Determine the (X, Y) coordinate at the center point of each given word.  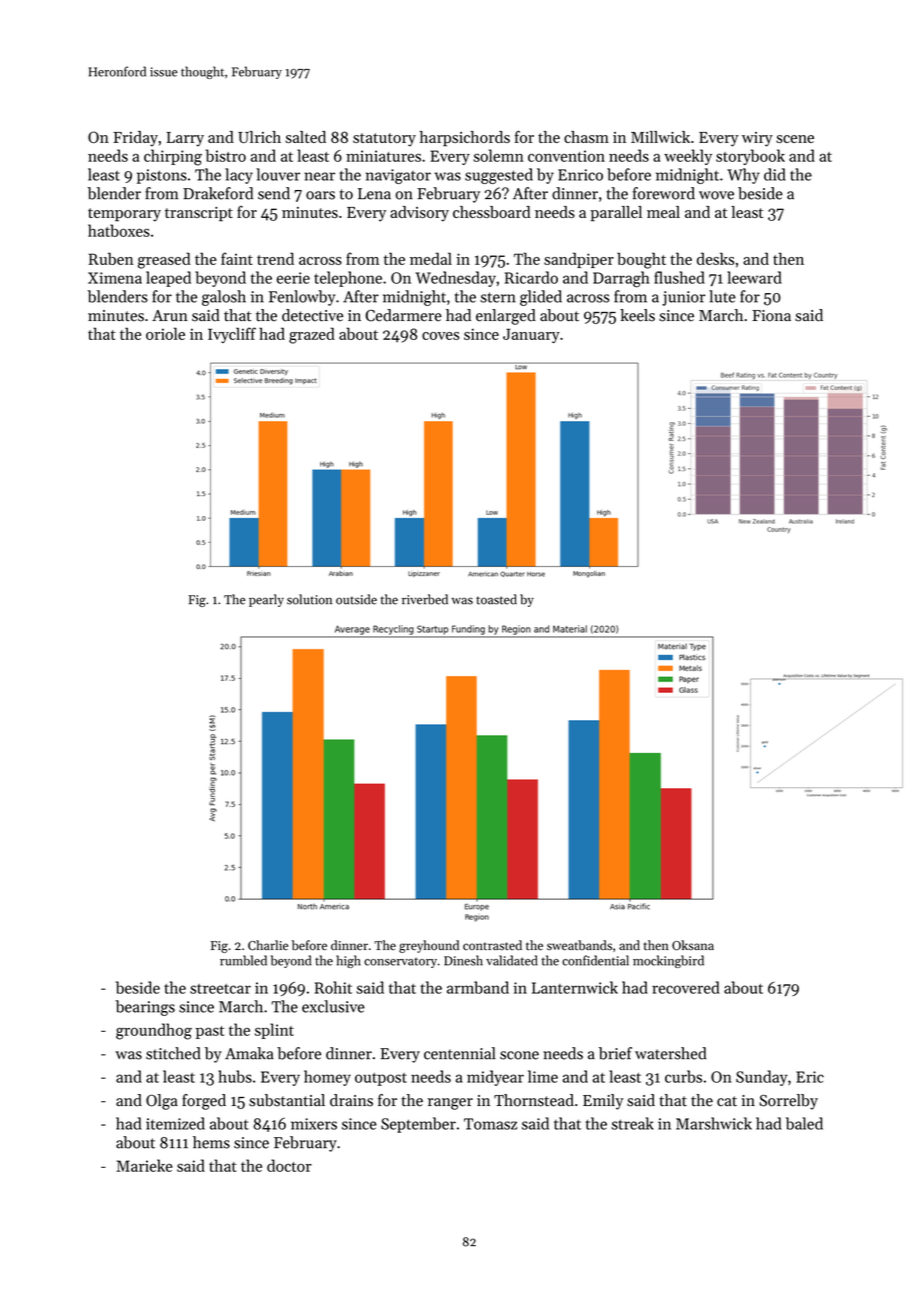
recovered (686, 987)
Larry (185, 139)
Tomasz (490, 1124)
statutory (384, 140)
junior (683, 298)
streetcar (220, 989)
